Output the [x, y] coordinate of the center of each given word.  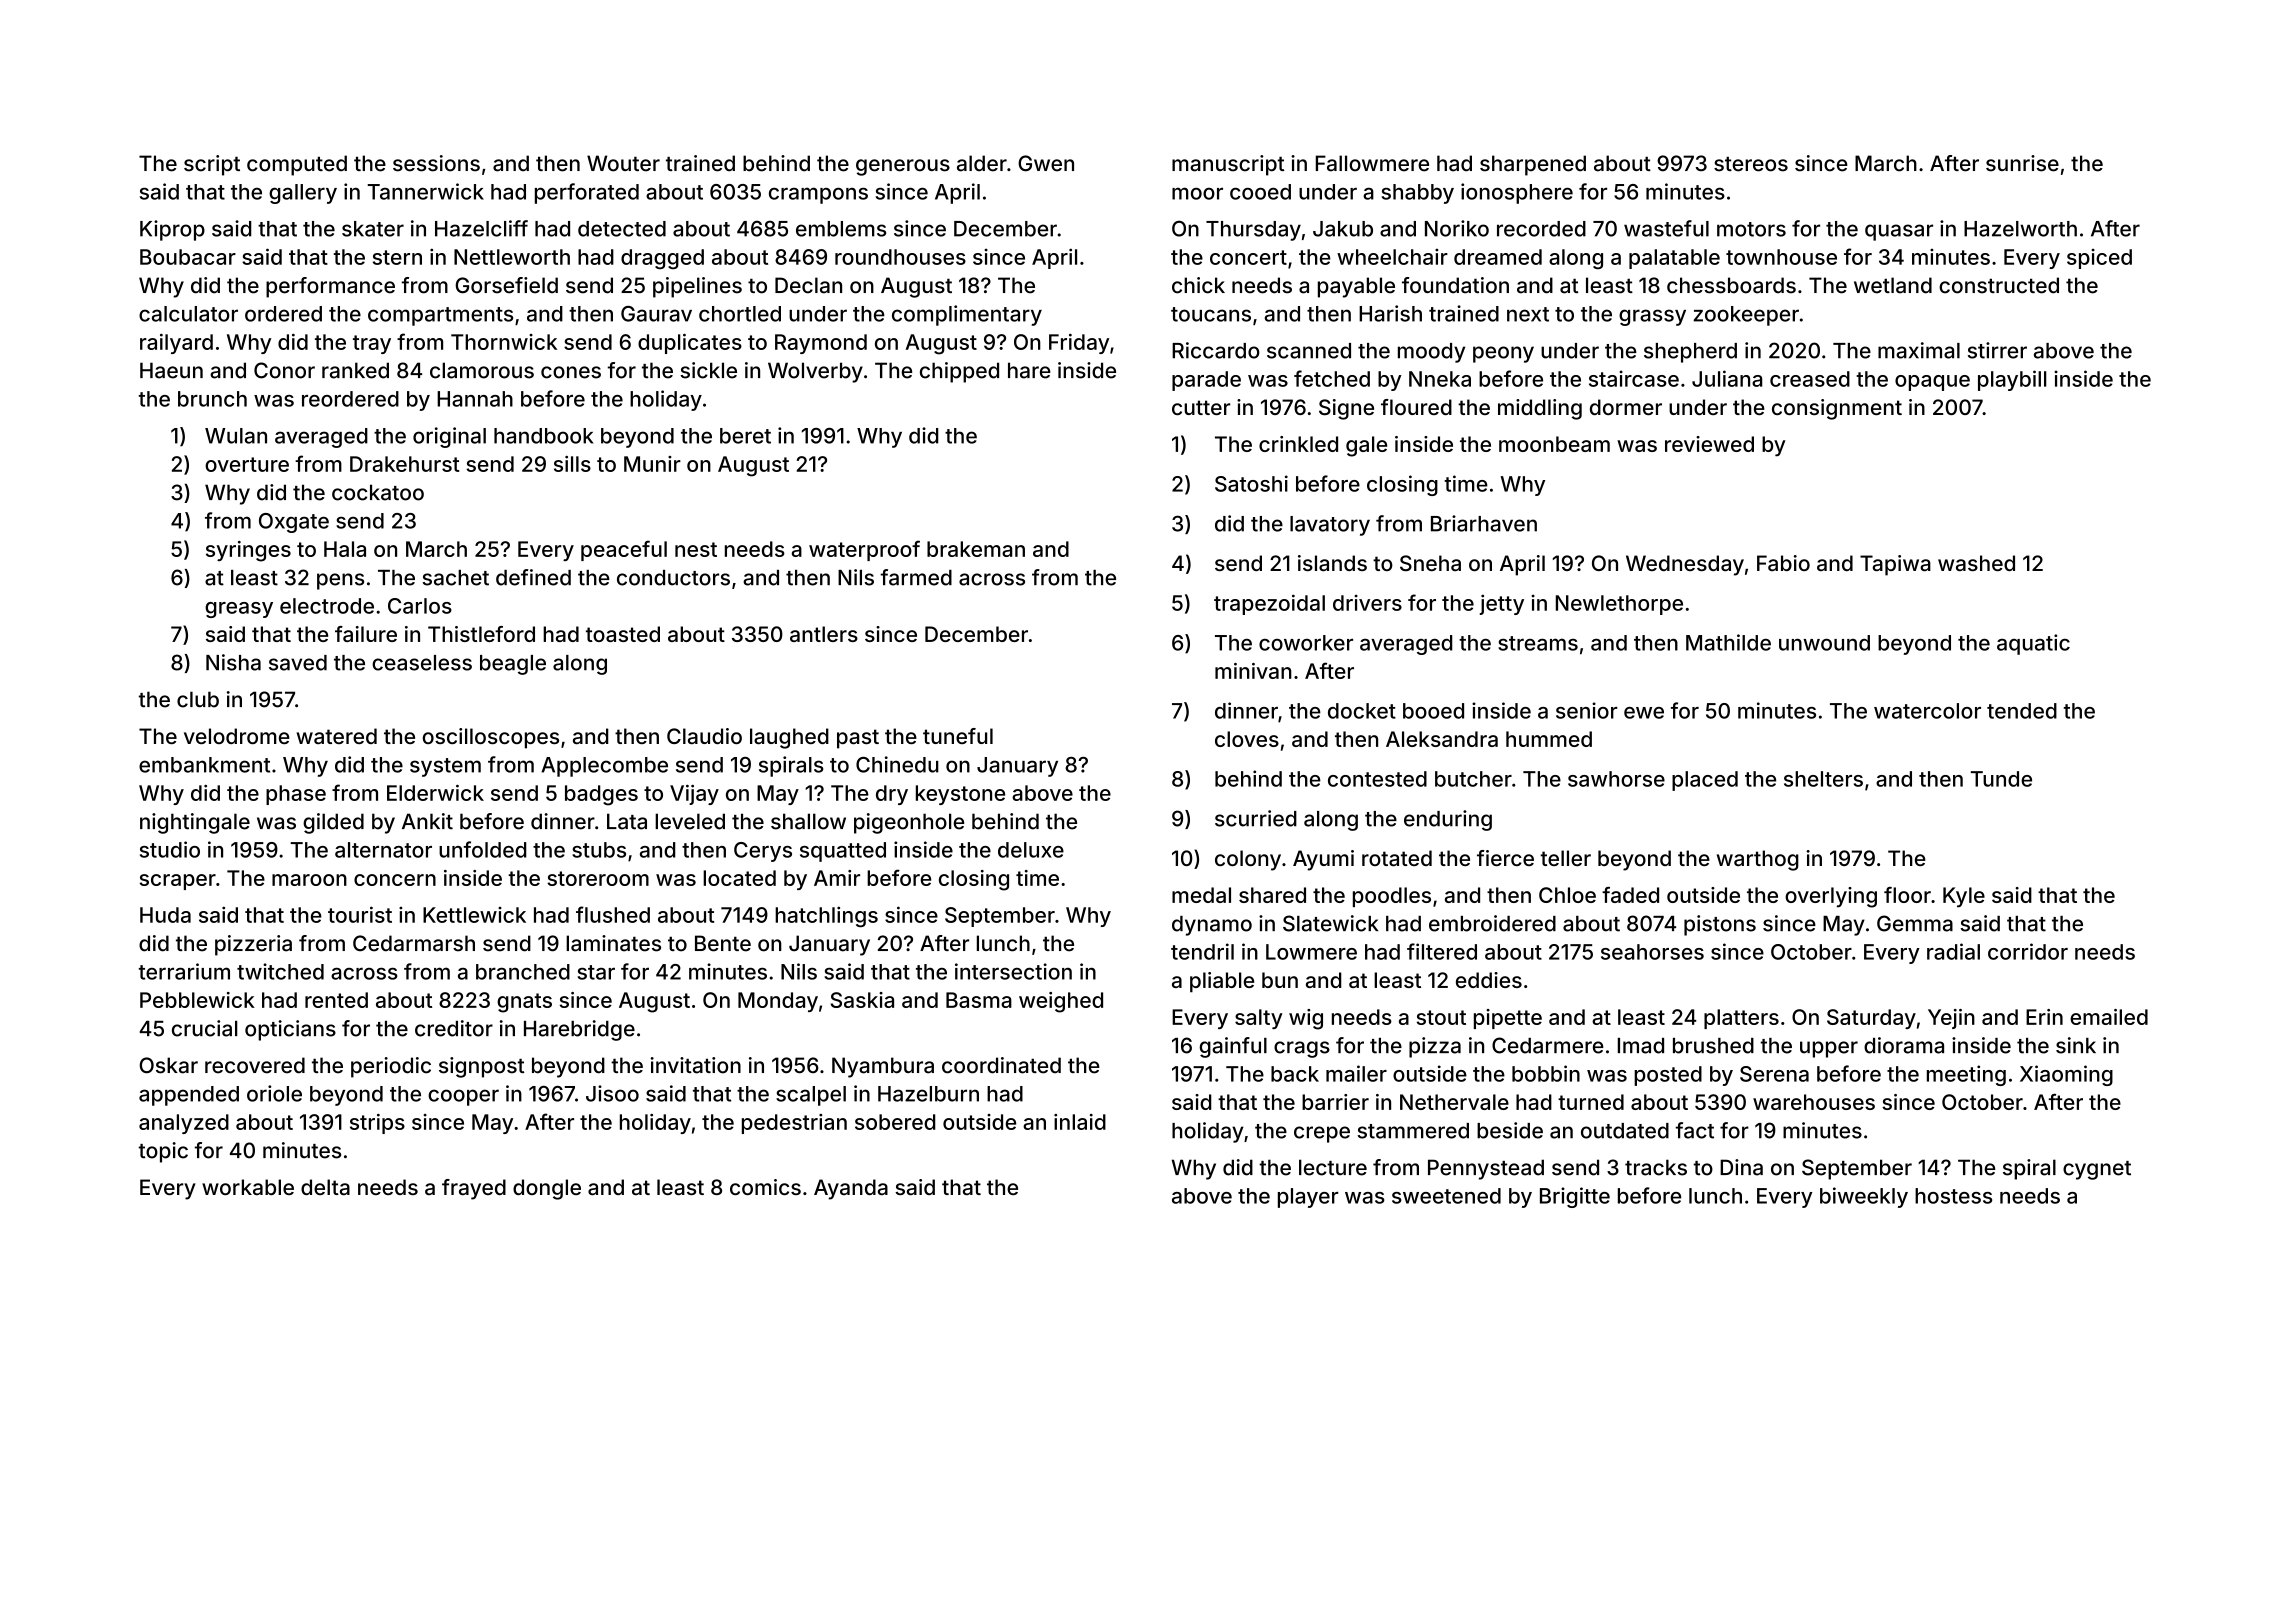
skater [373, 229]
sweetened [1446, 1196]
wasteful [1666, 228]
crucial [204, 1028]
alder [982, 163]
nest [696, 549]
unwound [1824, 643]
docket [1362, 711]
